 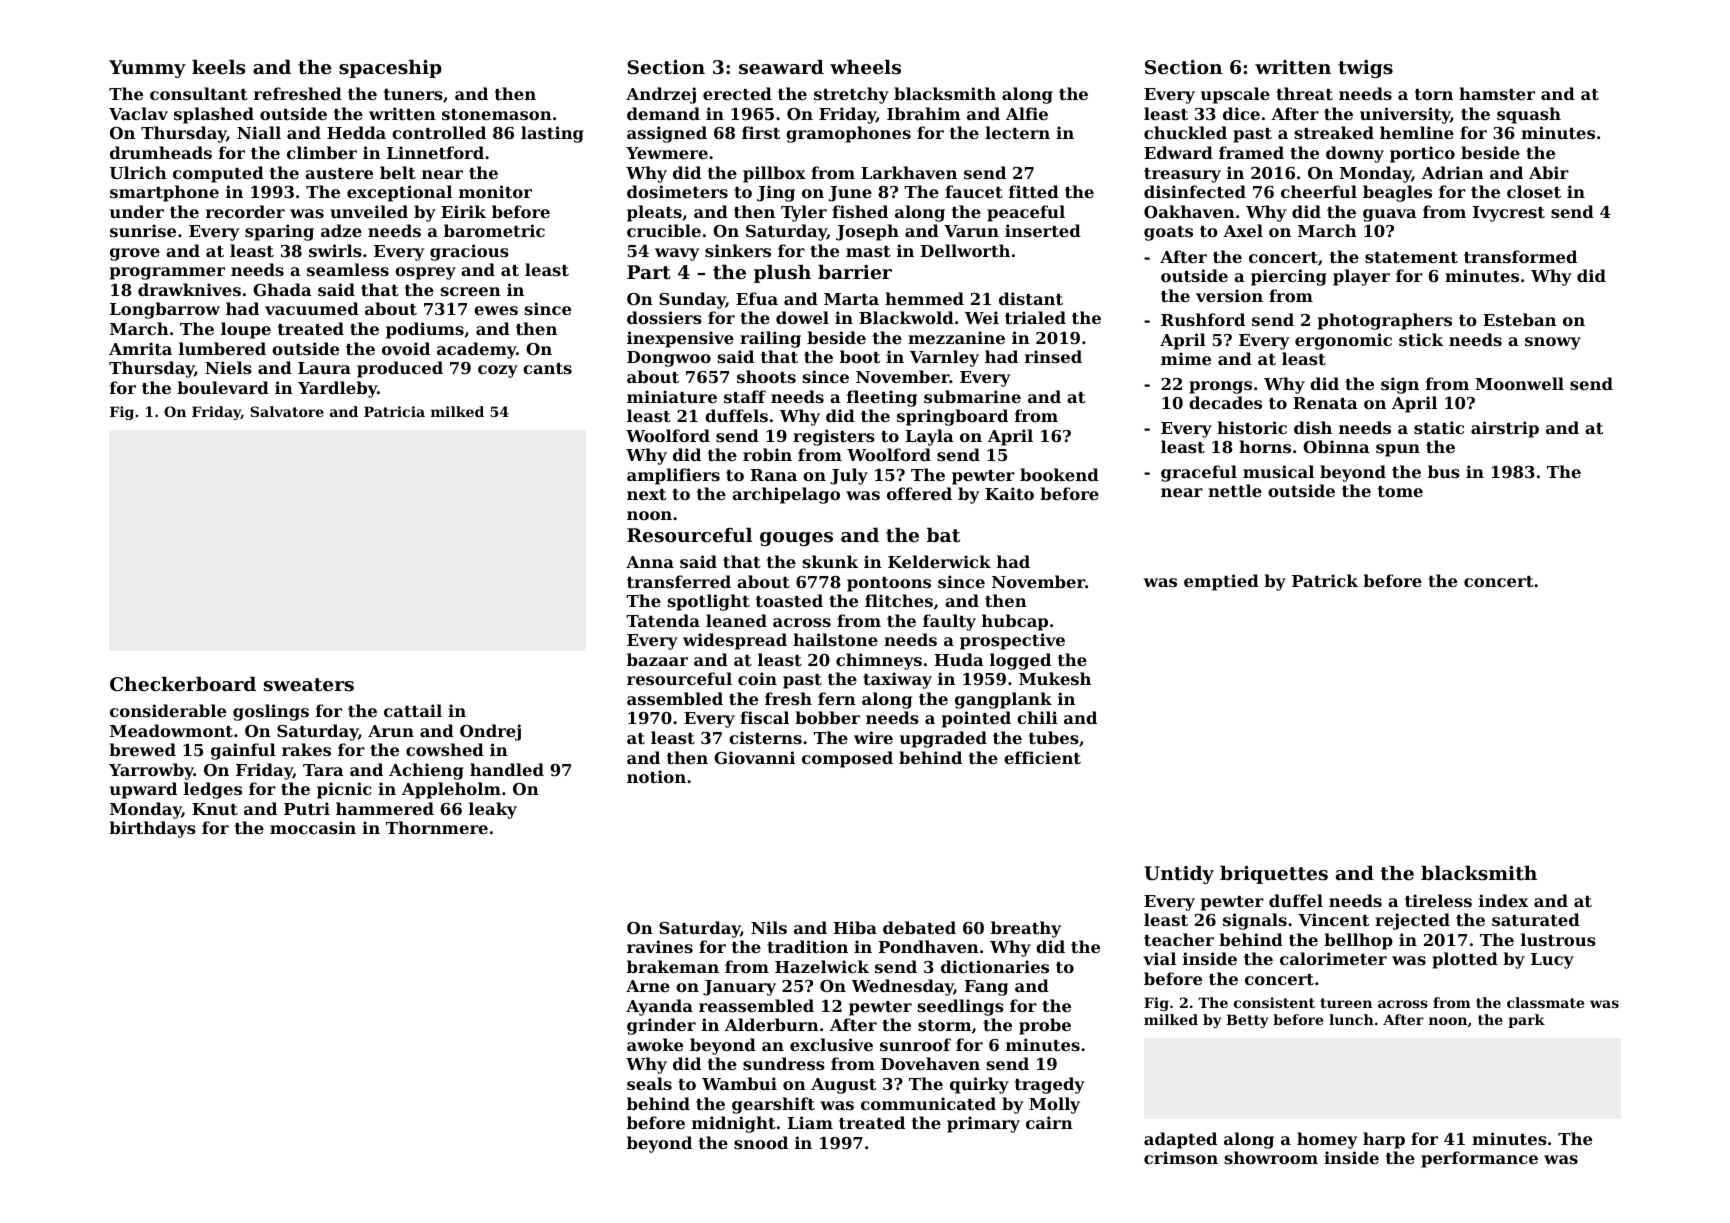 I want to click on brewed, so click(x=142, y=749).
